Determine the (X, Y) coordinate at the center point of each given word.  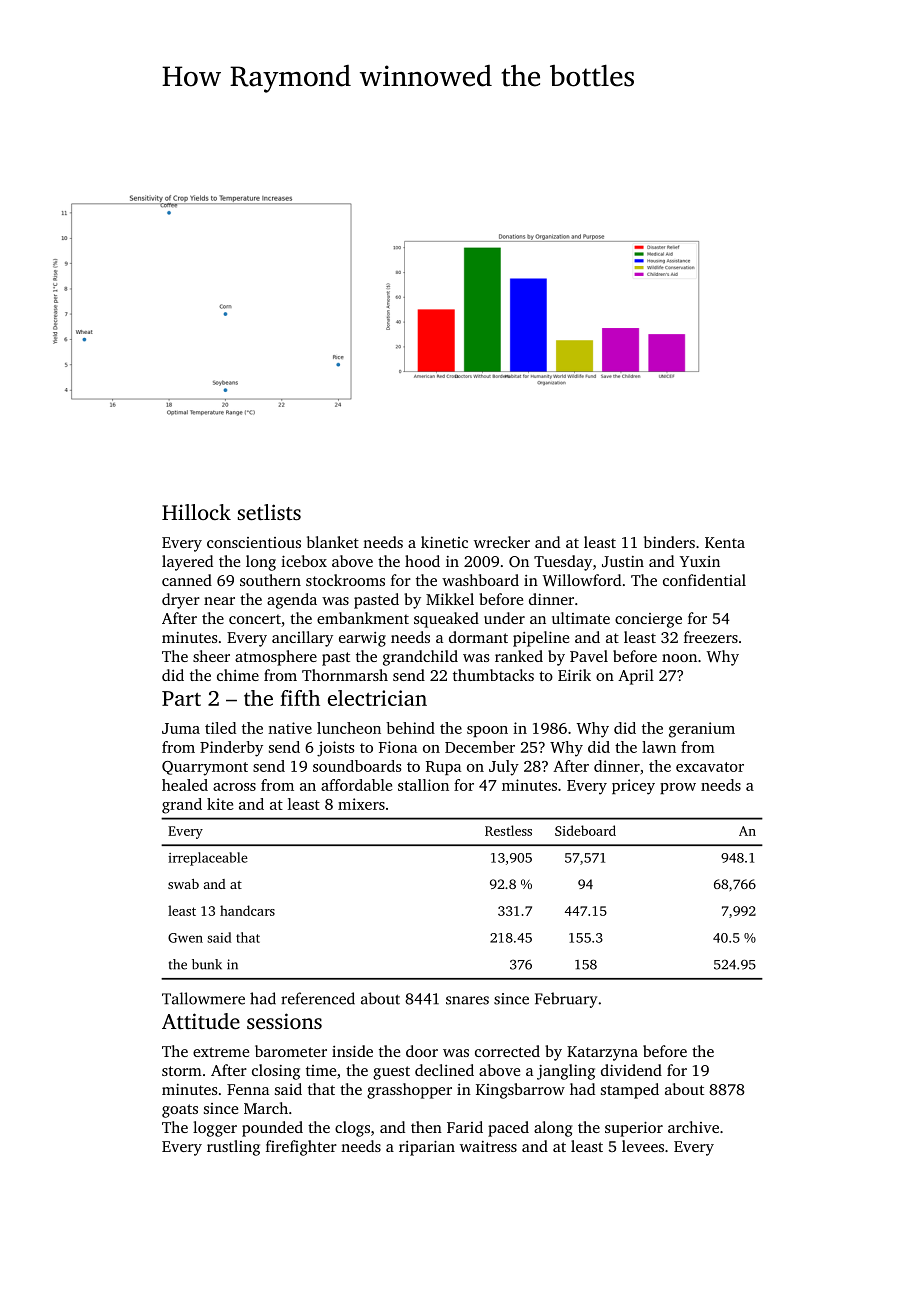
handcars (247, 910)
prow (678, 788)
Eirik (574, 675)
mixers (361, 804)
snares (467, 1000)
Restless (508, 830)
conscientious (254, 542)
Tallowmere (203, 998)
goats (180, 1111)
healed (185, 785)
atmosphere (276, 658)
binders (669, 542)
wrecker (502, 542)
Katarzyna (602, 1053)
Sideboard (585, 830)
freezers (711, 637)
